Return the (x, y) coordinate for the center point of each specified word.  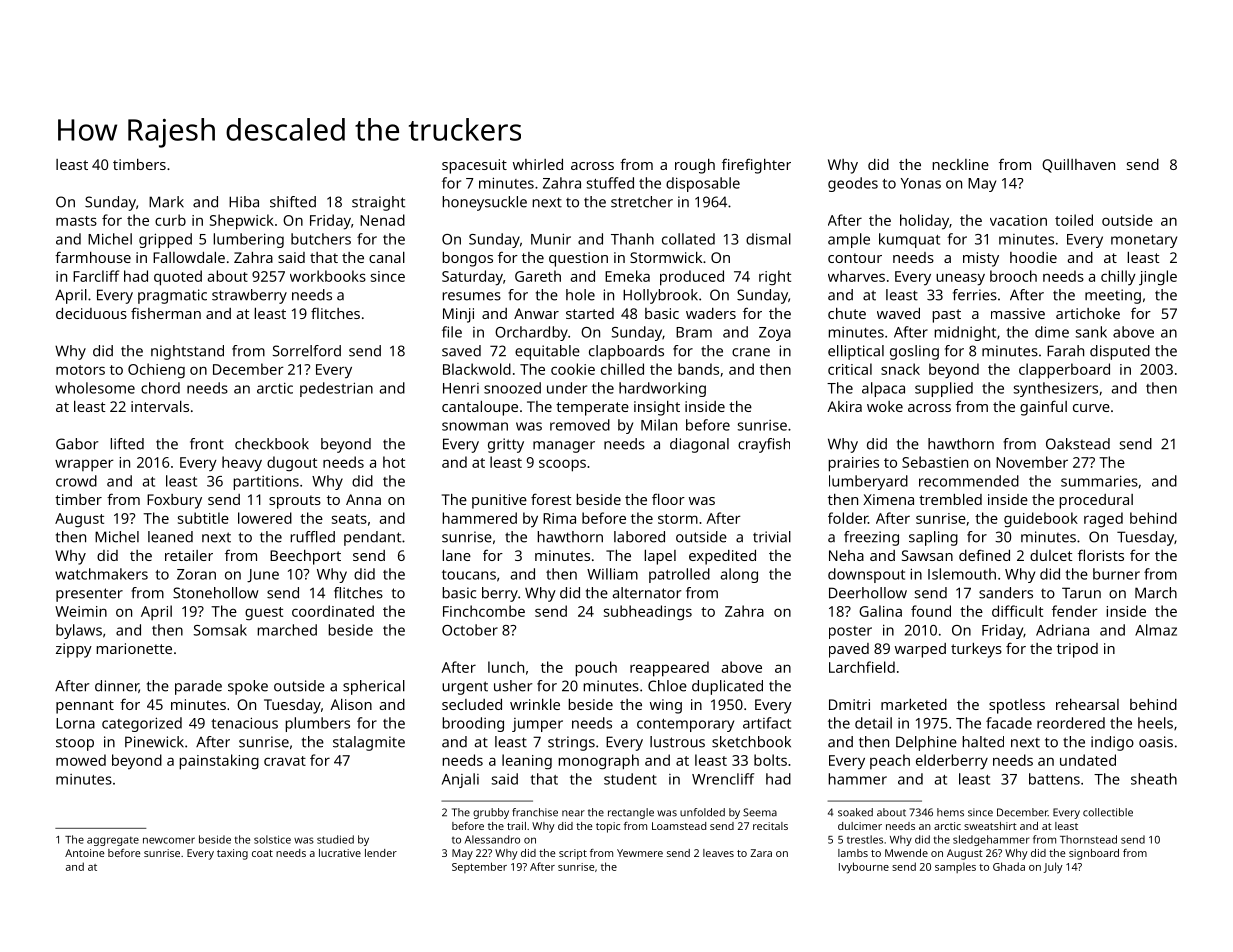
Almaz (1156, 630)
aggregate (113, 841)
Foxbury (174, 501)
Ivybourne (864, 868)
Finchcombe (484, 611)
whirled (538, 164)
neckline (960, 164)
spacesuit (474, 166)
